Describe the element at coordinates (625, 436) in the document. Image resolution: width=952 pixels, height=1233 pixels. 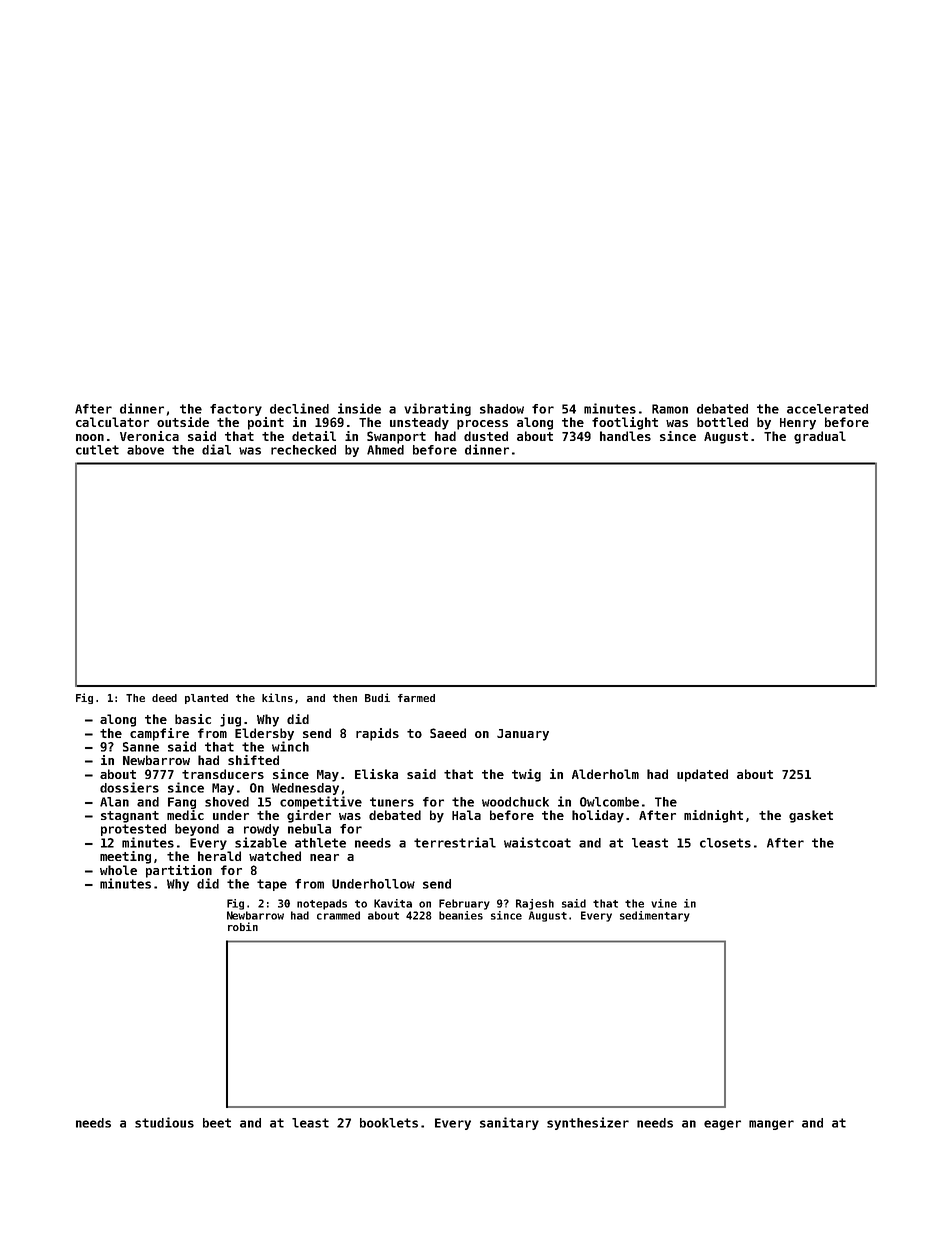
I see `handles` at that location.
